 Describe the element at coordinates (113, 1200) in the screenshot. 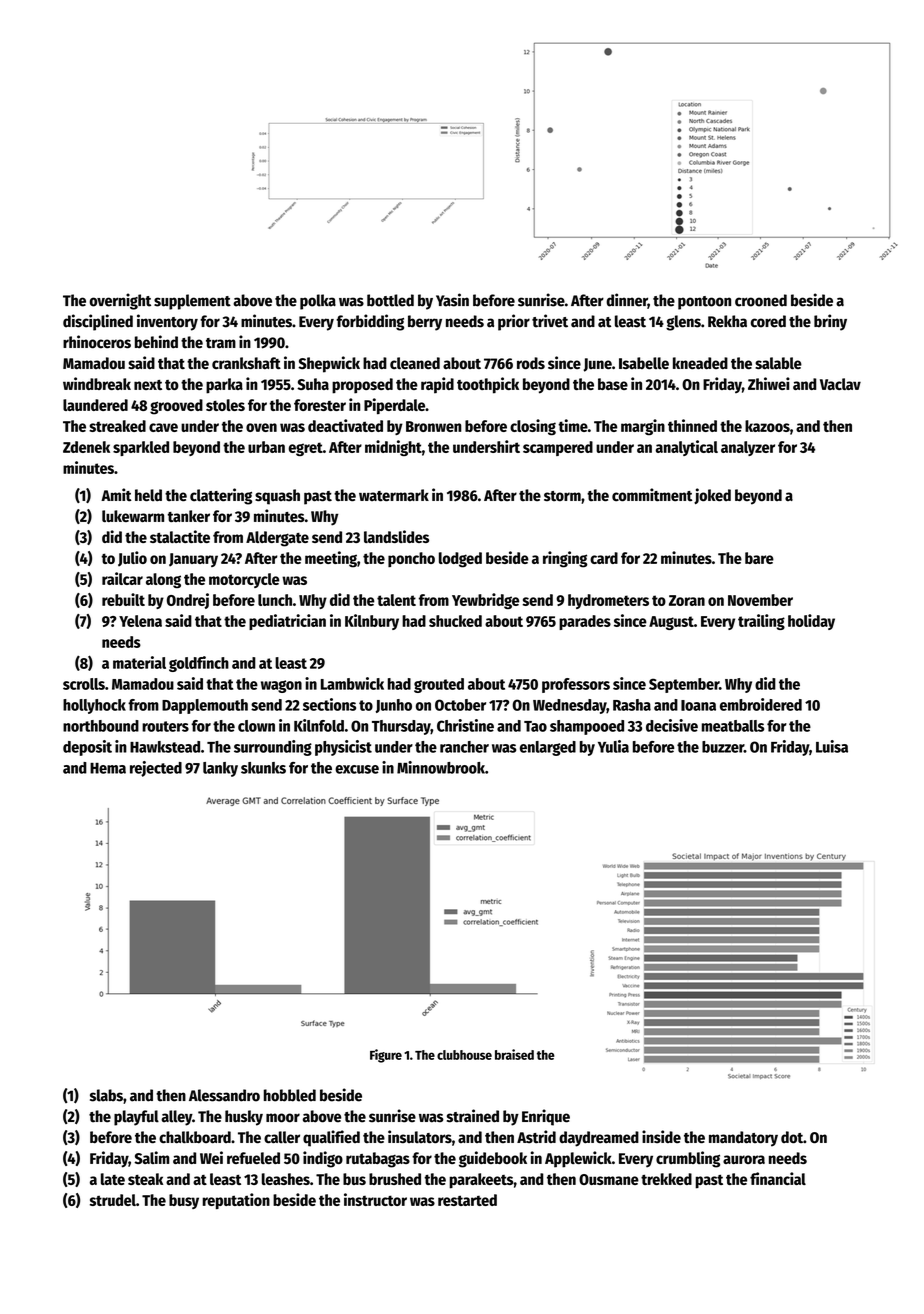

I see `strudel` at that location.
